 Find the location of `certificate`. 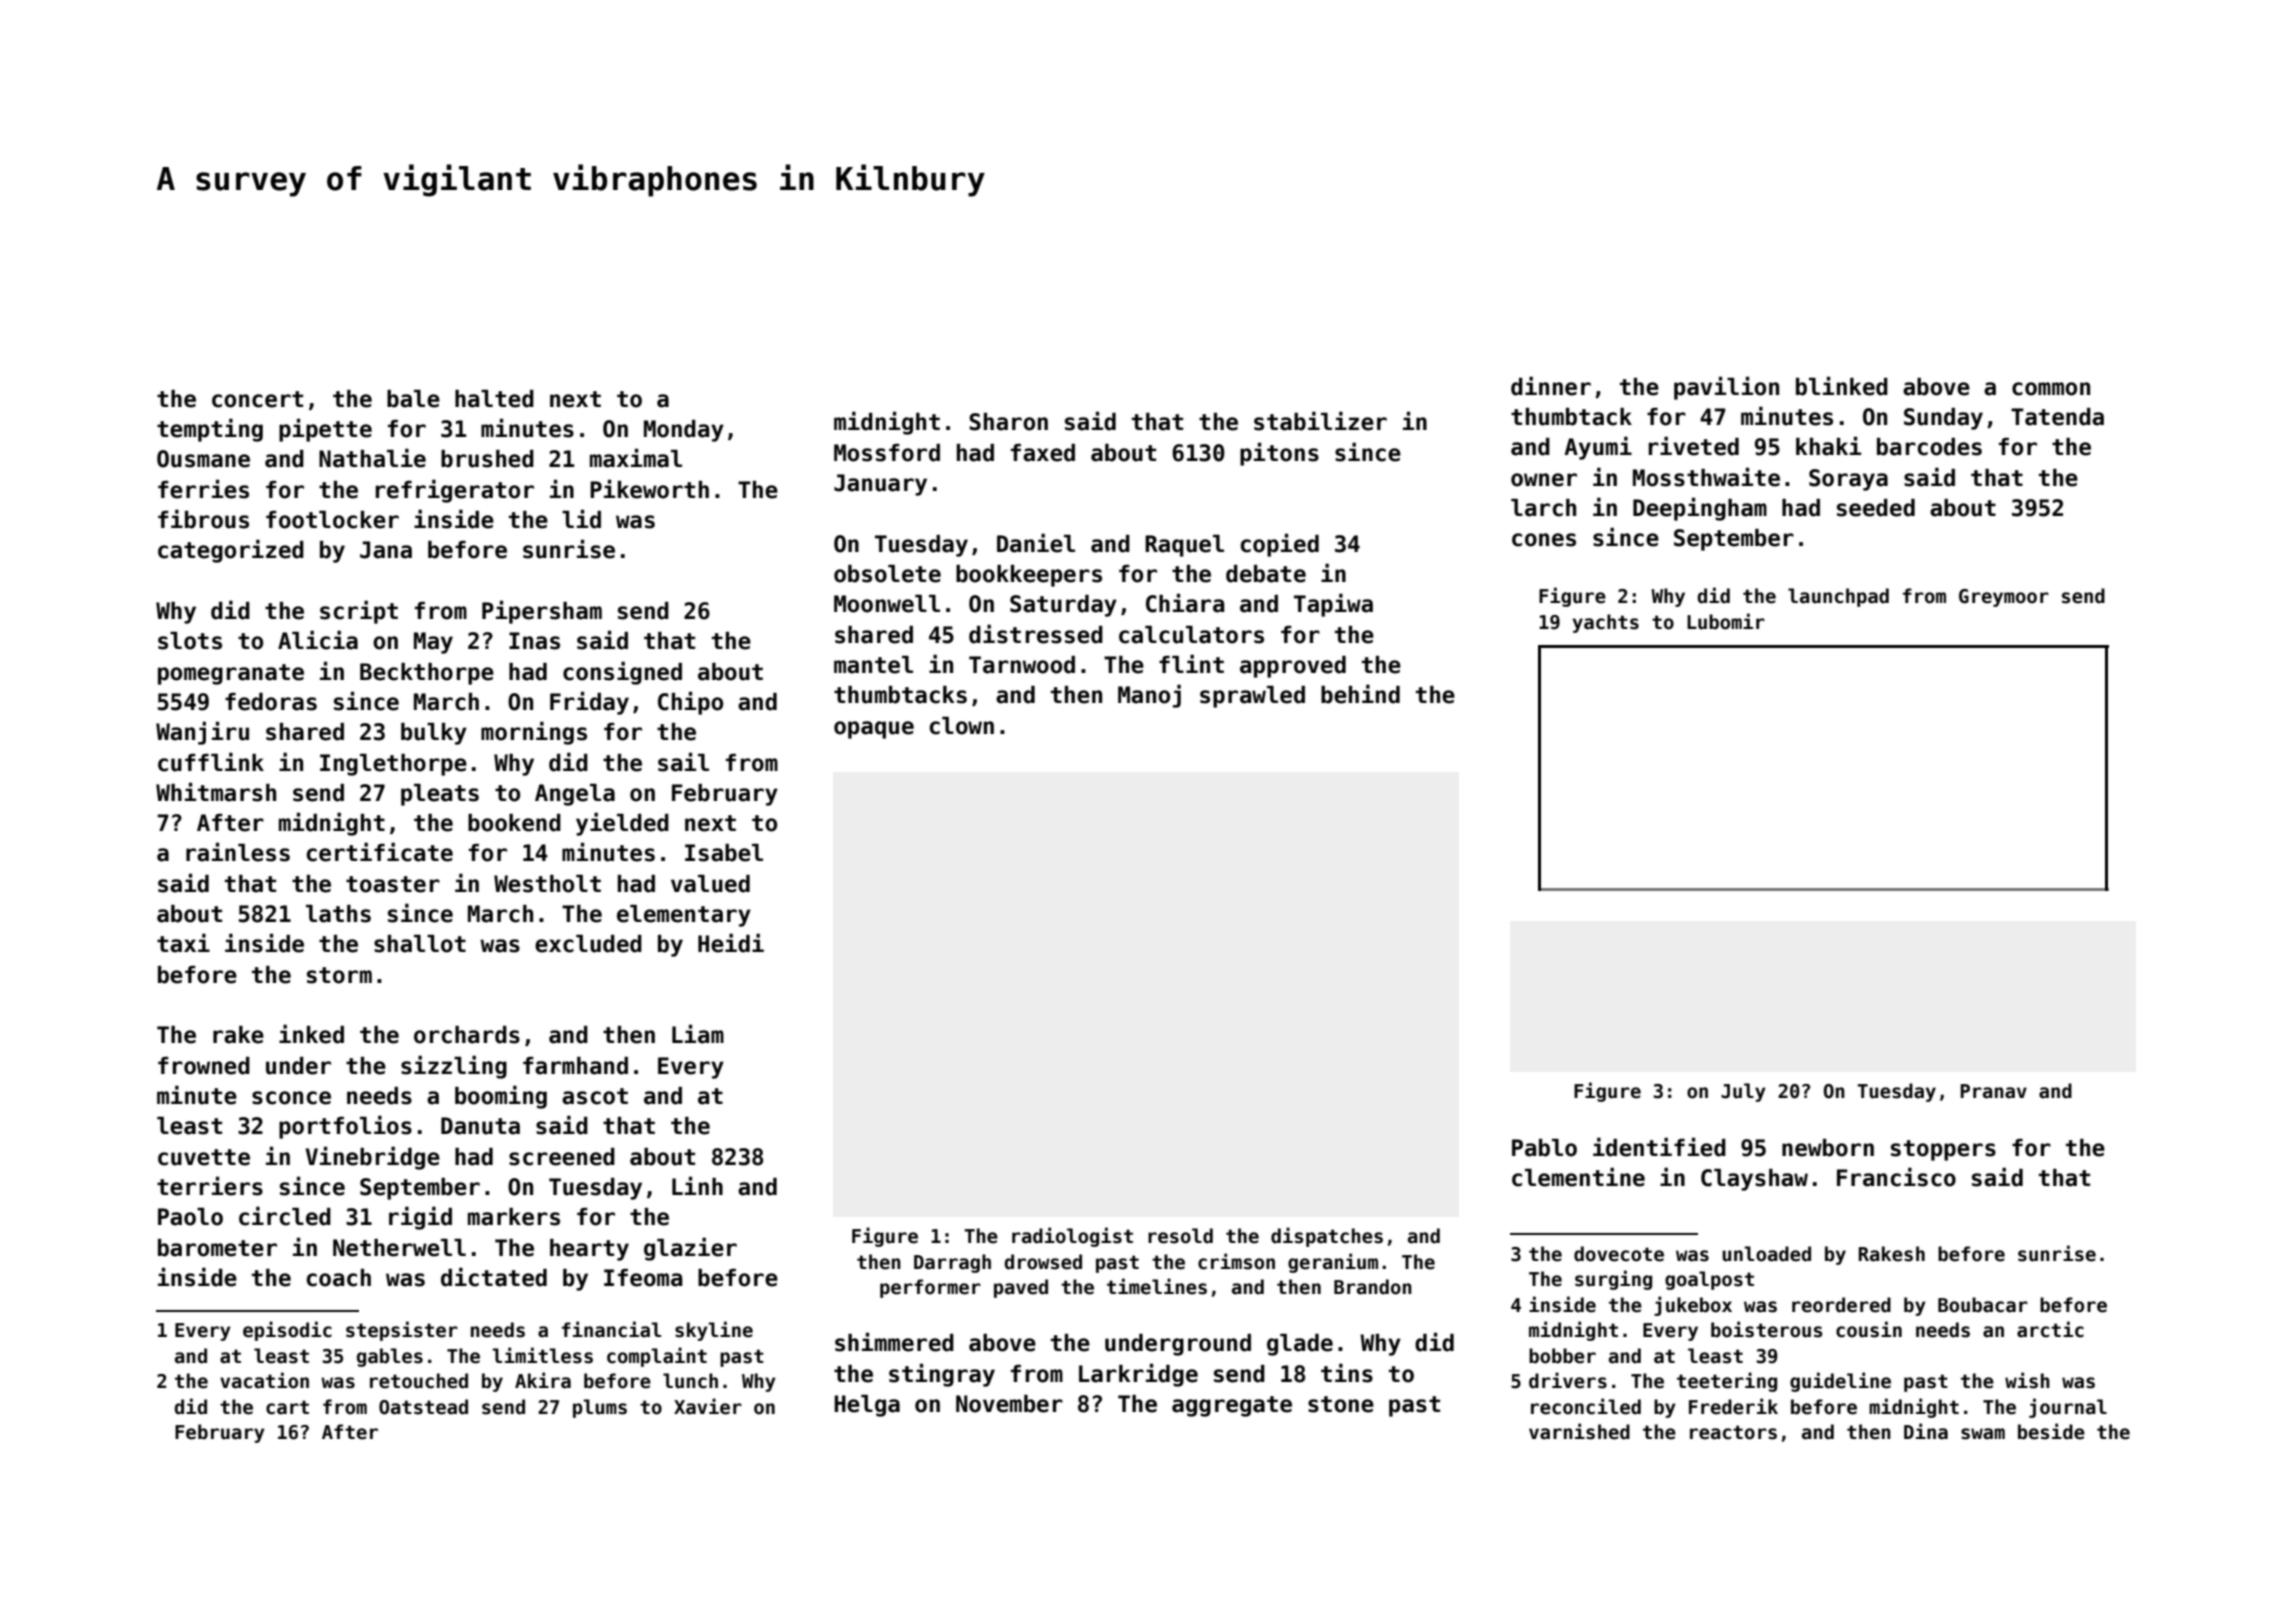

certificate is located at coordinates (380, 852).
